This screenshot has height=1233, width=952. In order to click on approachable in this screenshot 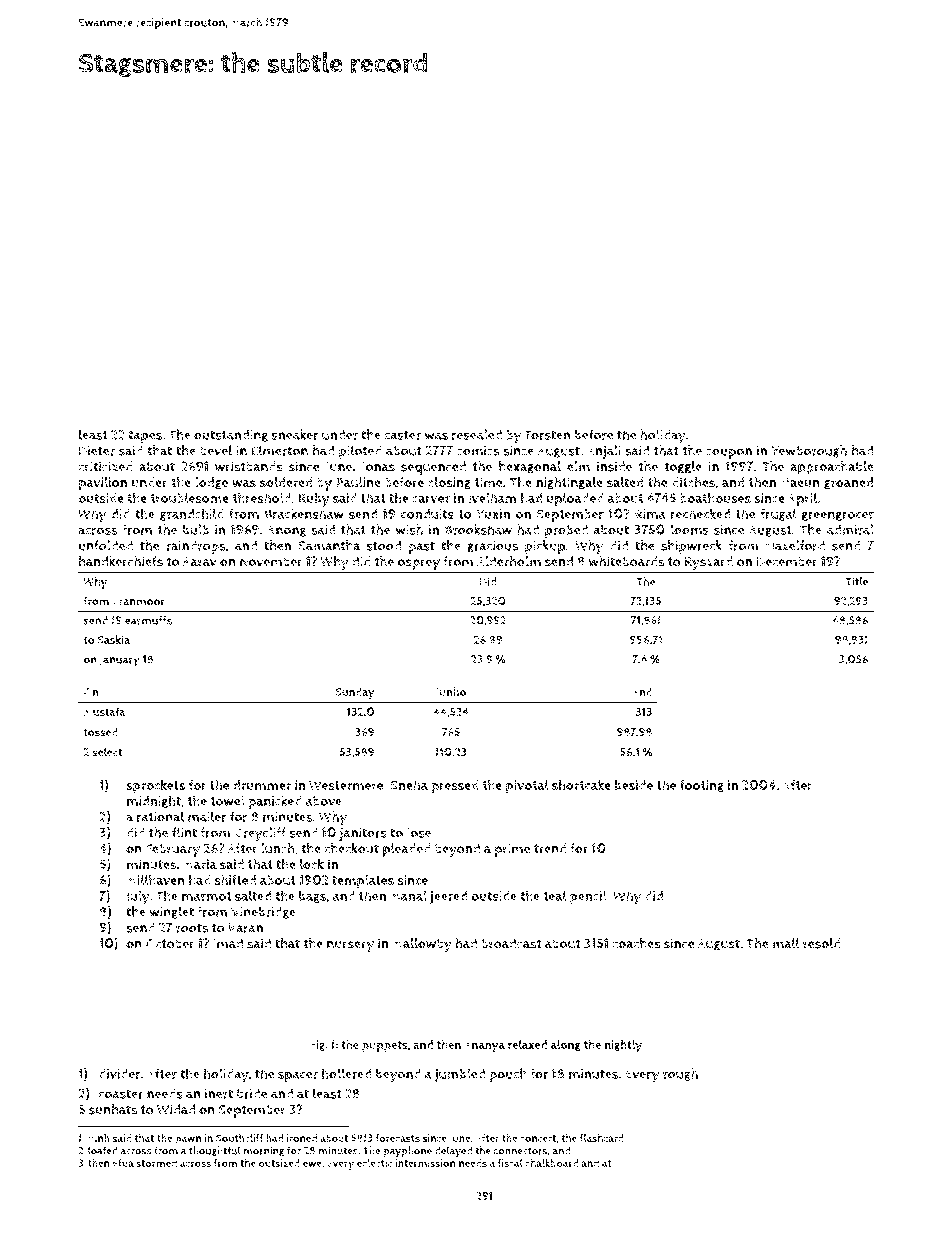, I will do `click(832, 468)`.
